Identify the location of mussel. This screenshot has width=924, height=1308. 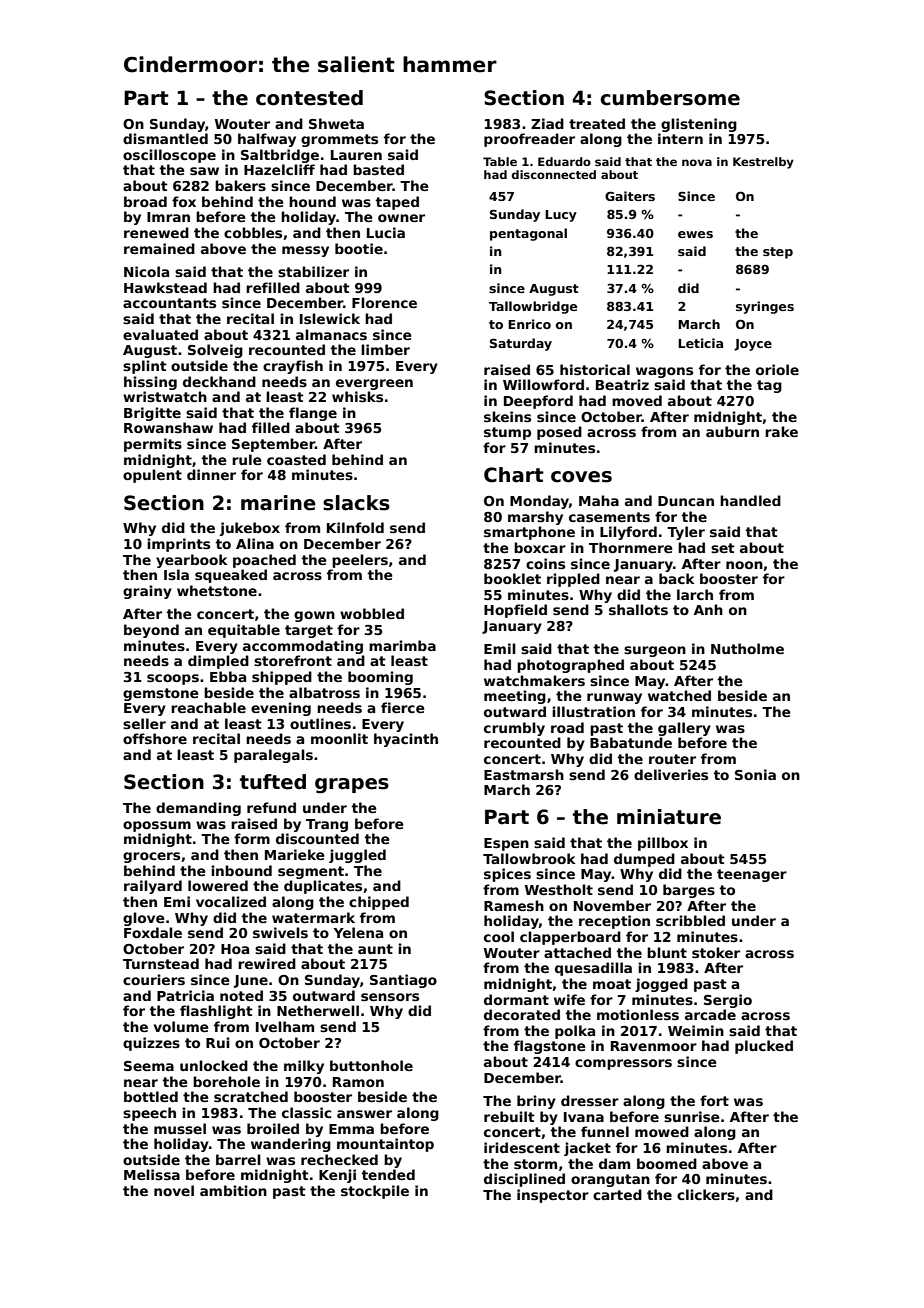
(180, 1128).
